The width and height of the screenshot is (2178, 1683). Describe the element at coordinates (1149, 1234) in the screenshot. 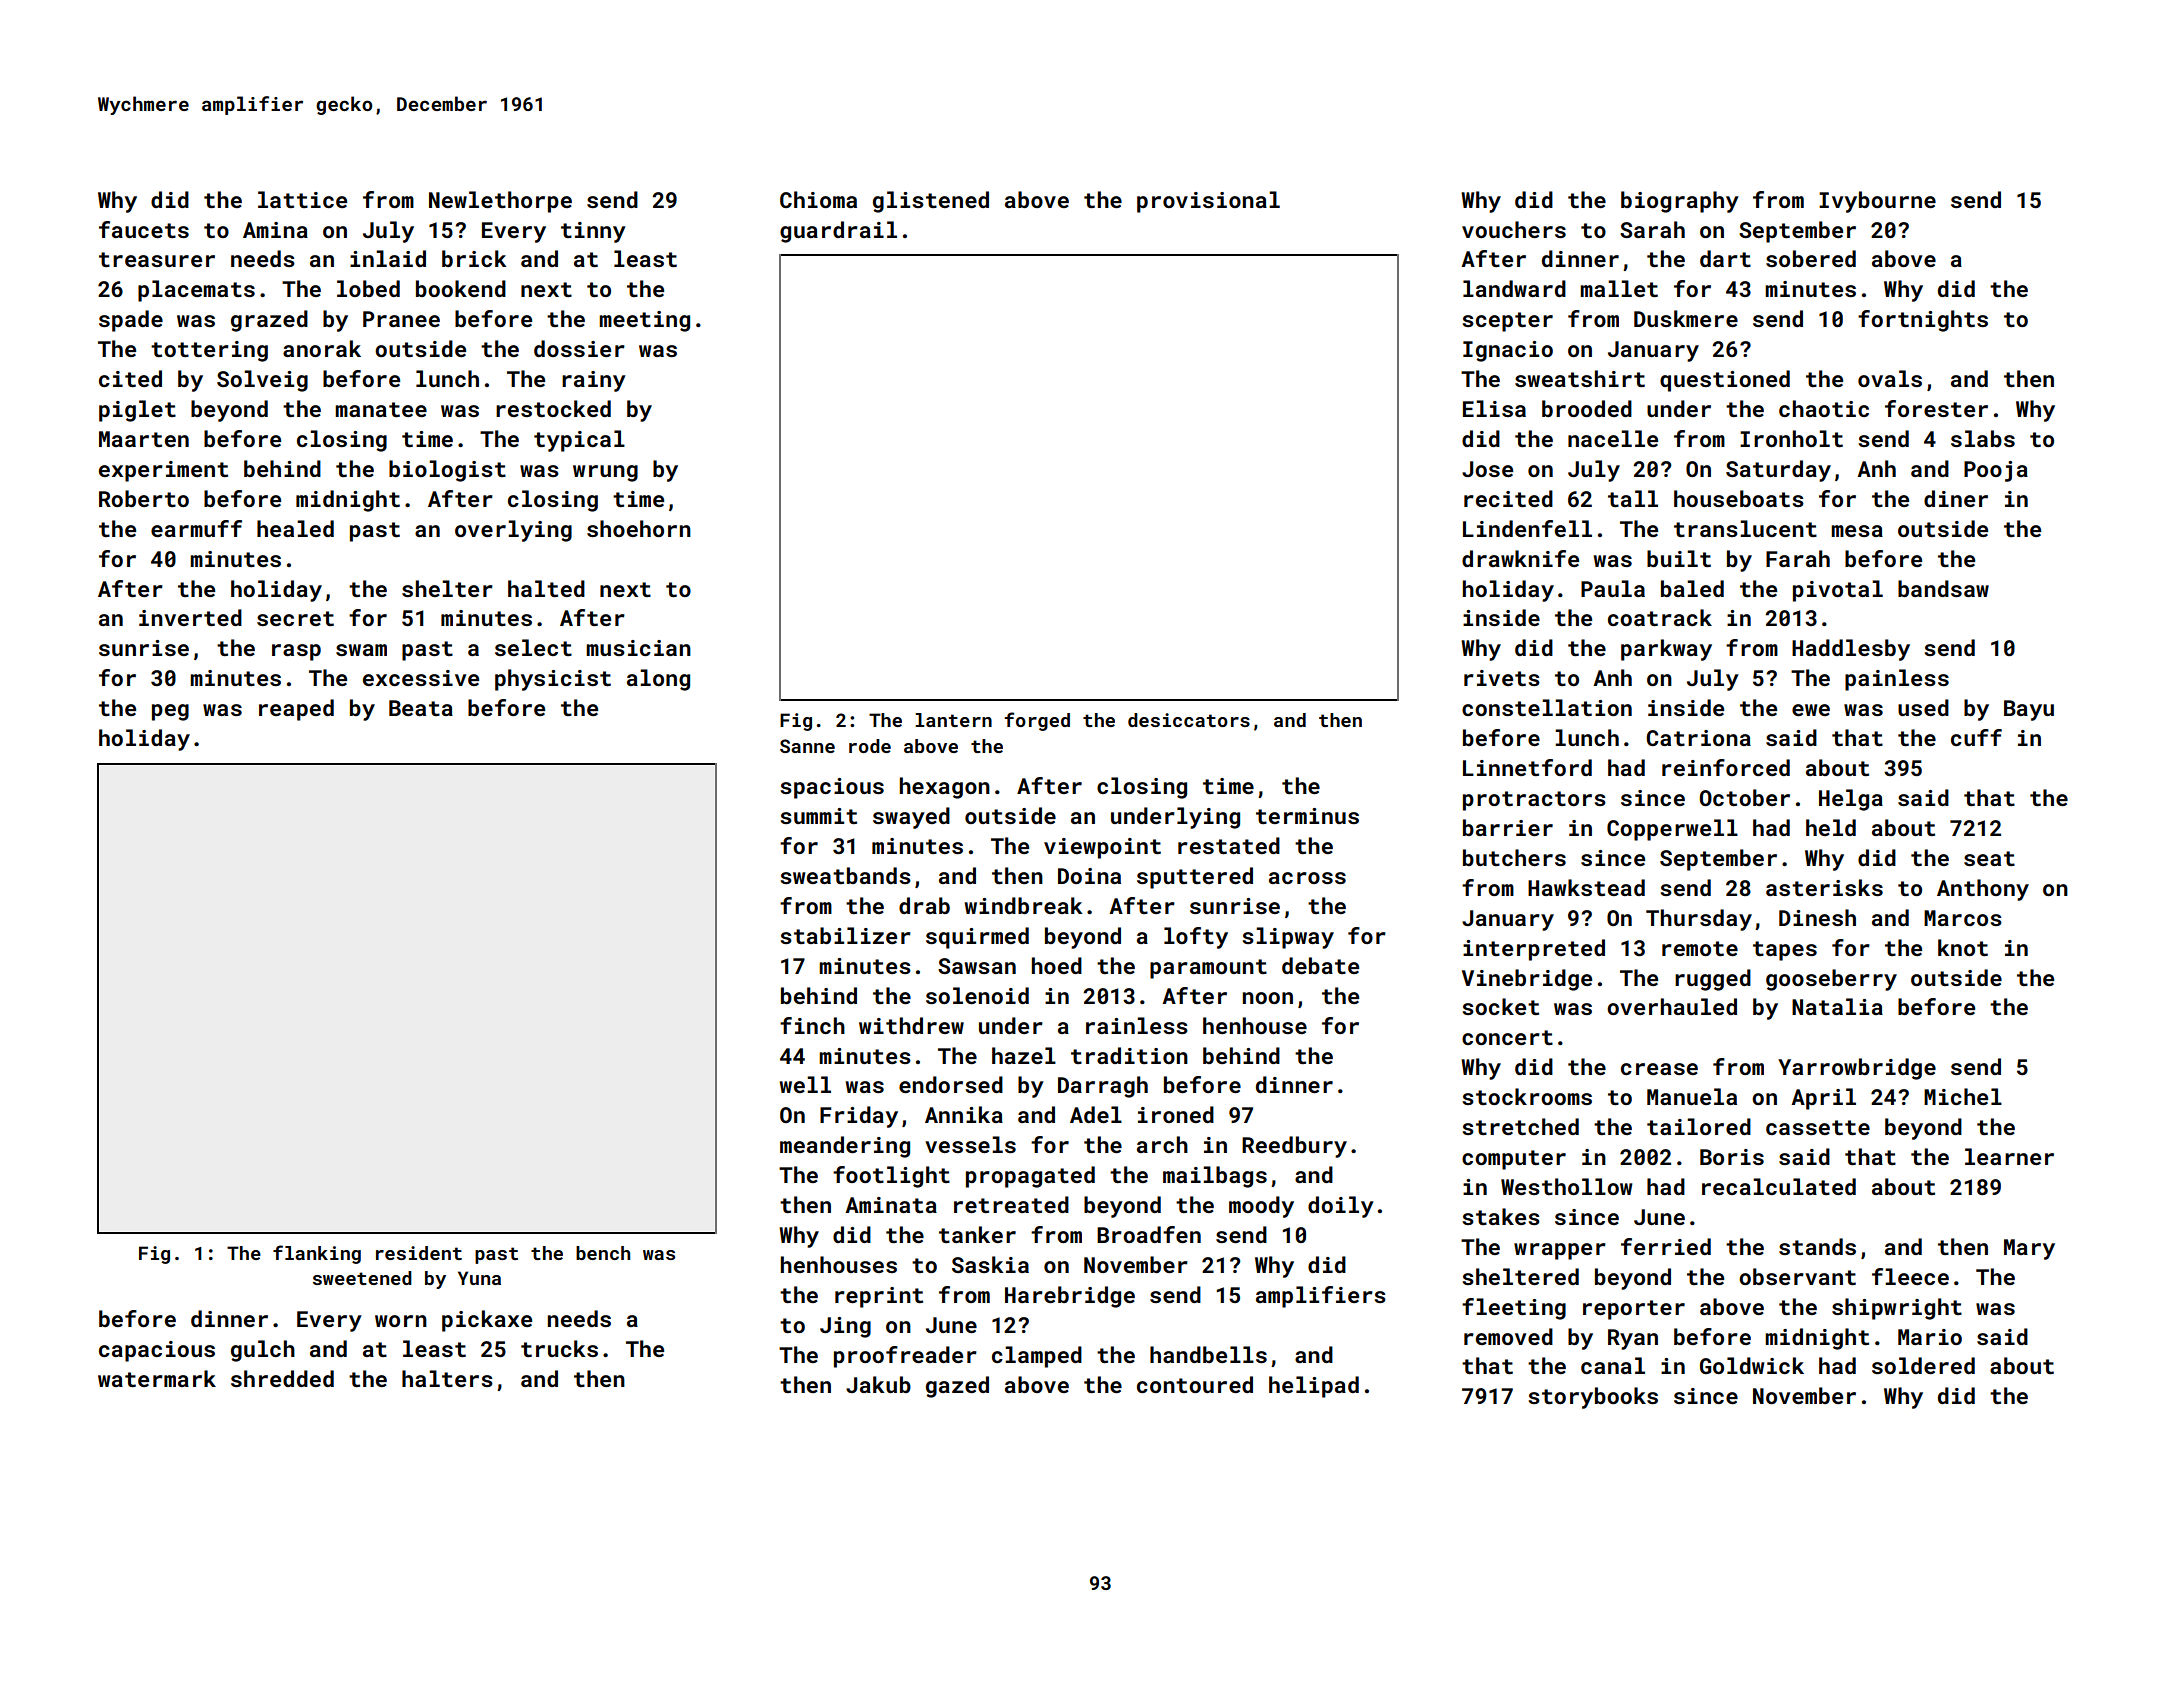

I see `Broadfen` at that location.
